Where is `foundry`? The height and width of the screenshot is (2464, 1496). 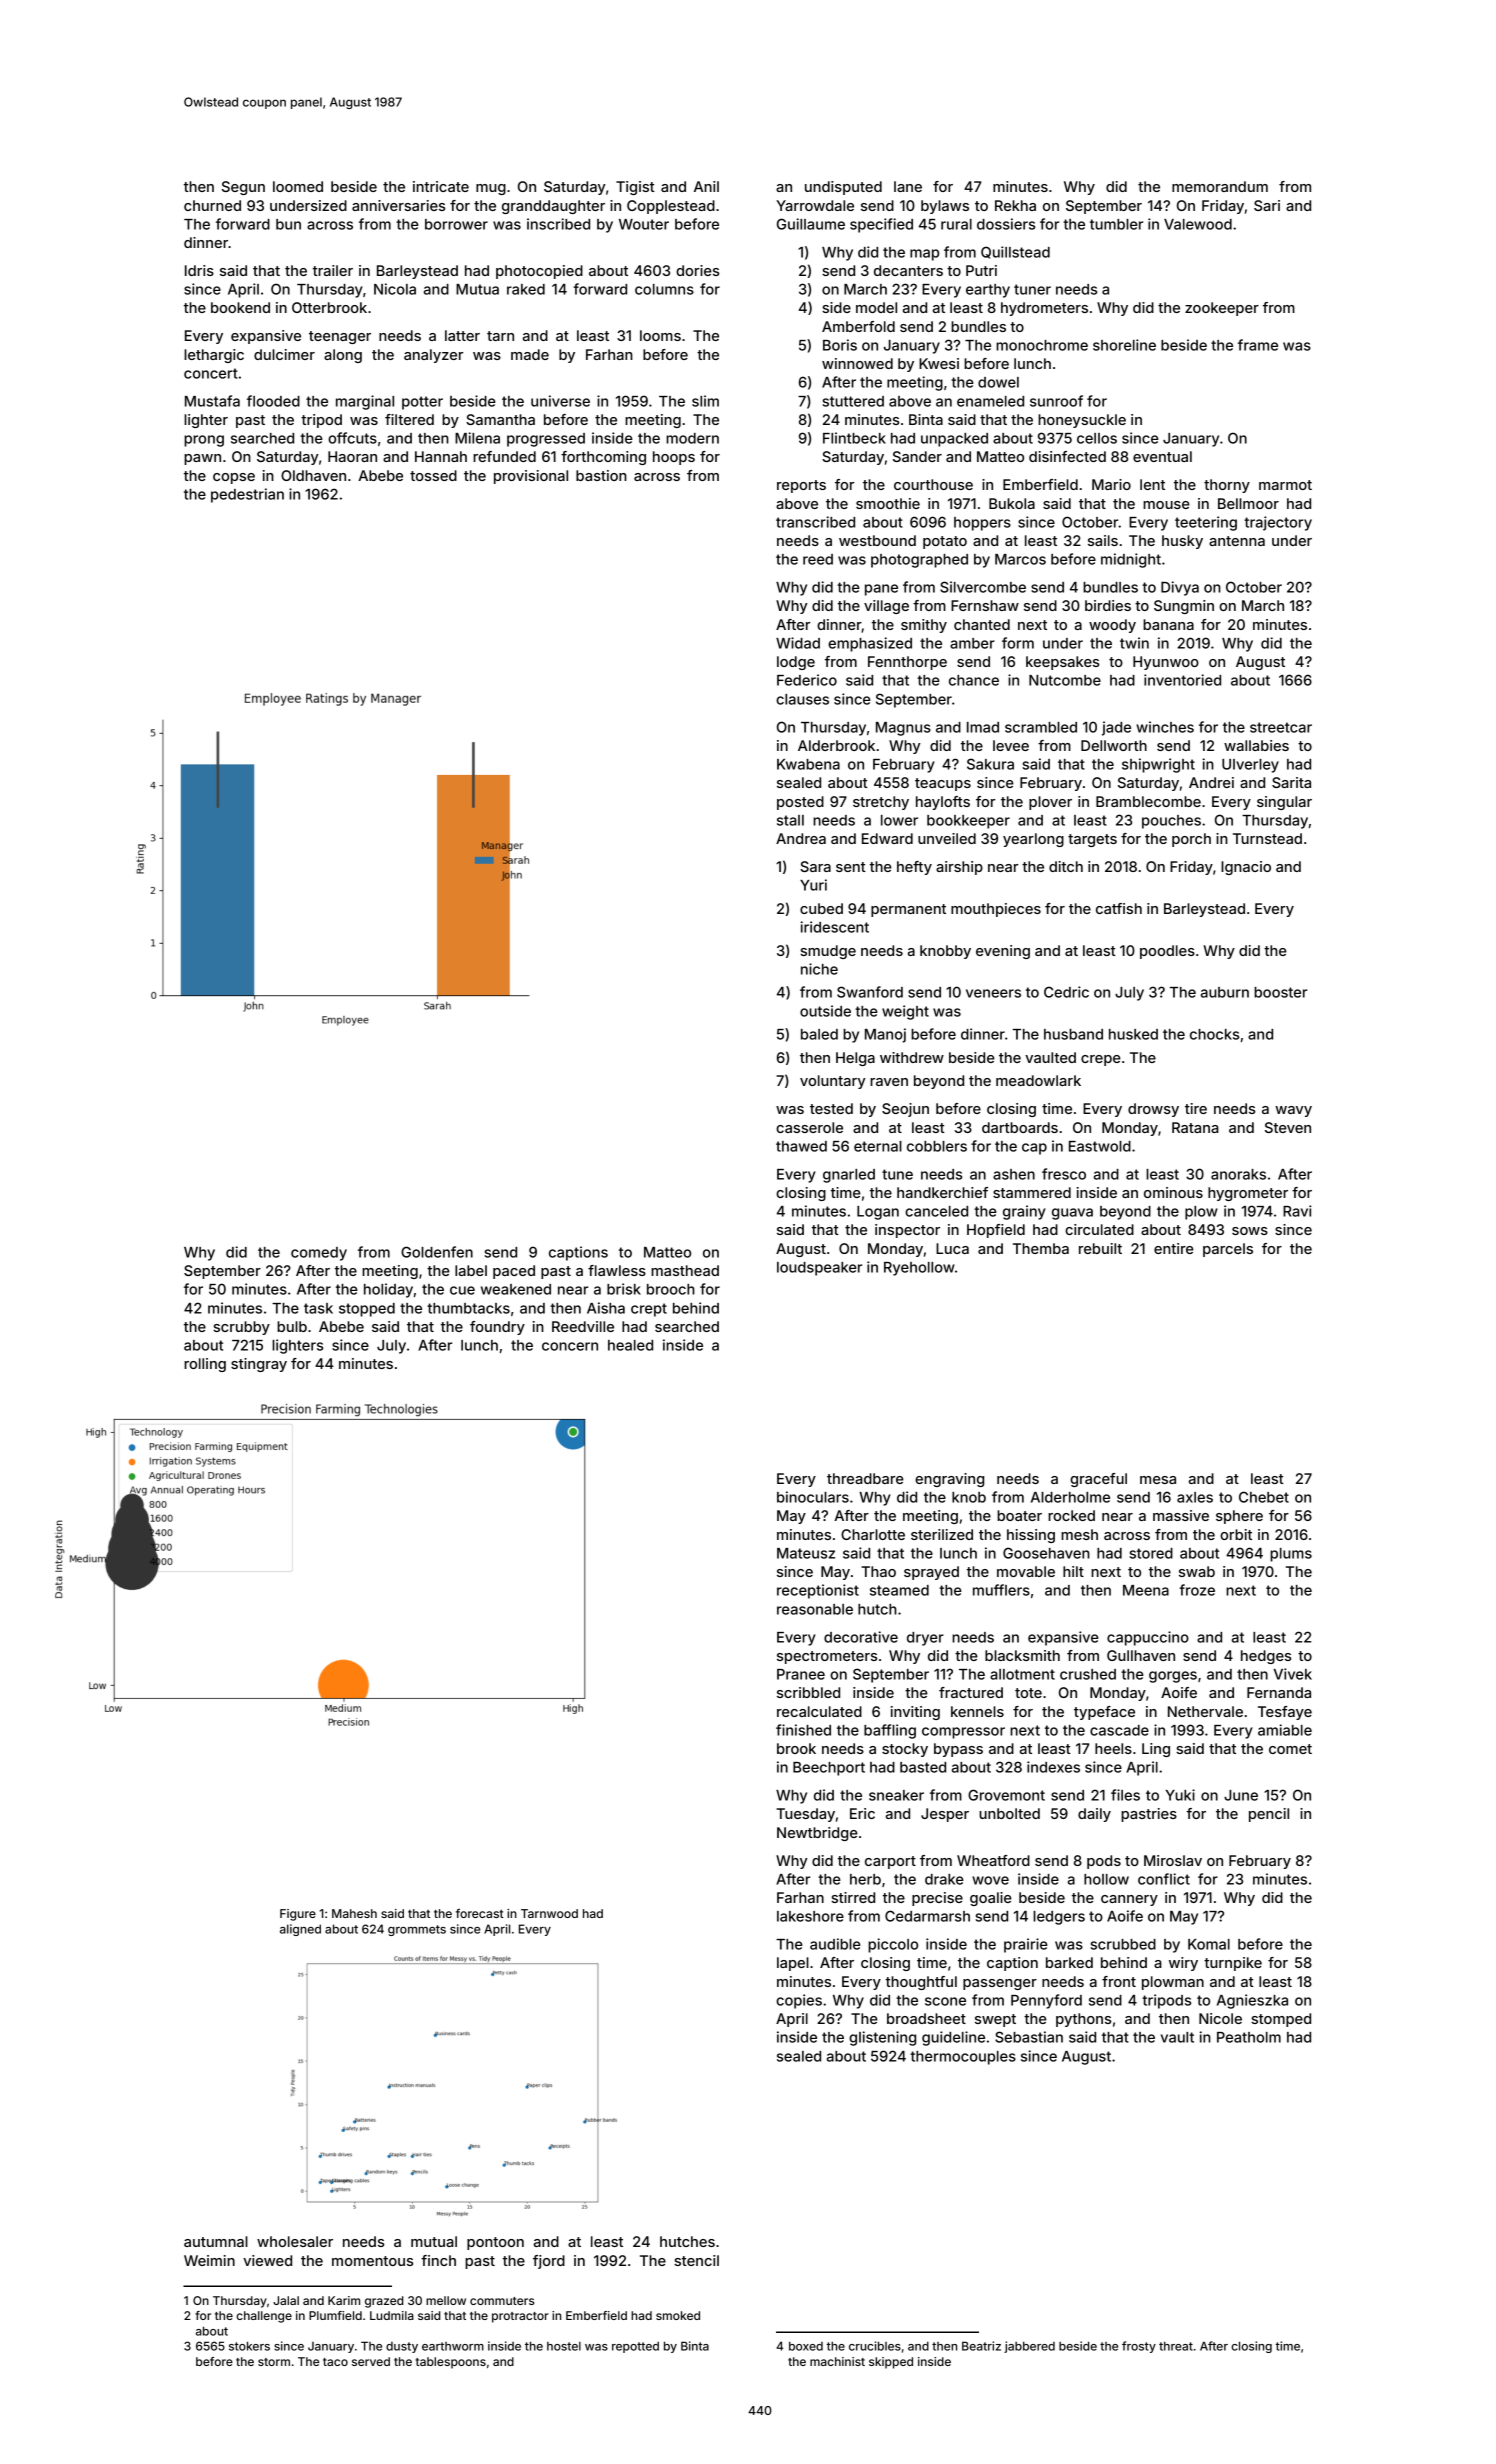 foundry is located at coordinates (497, 1328).
